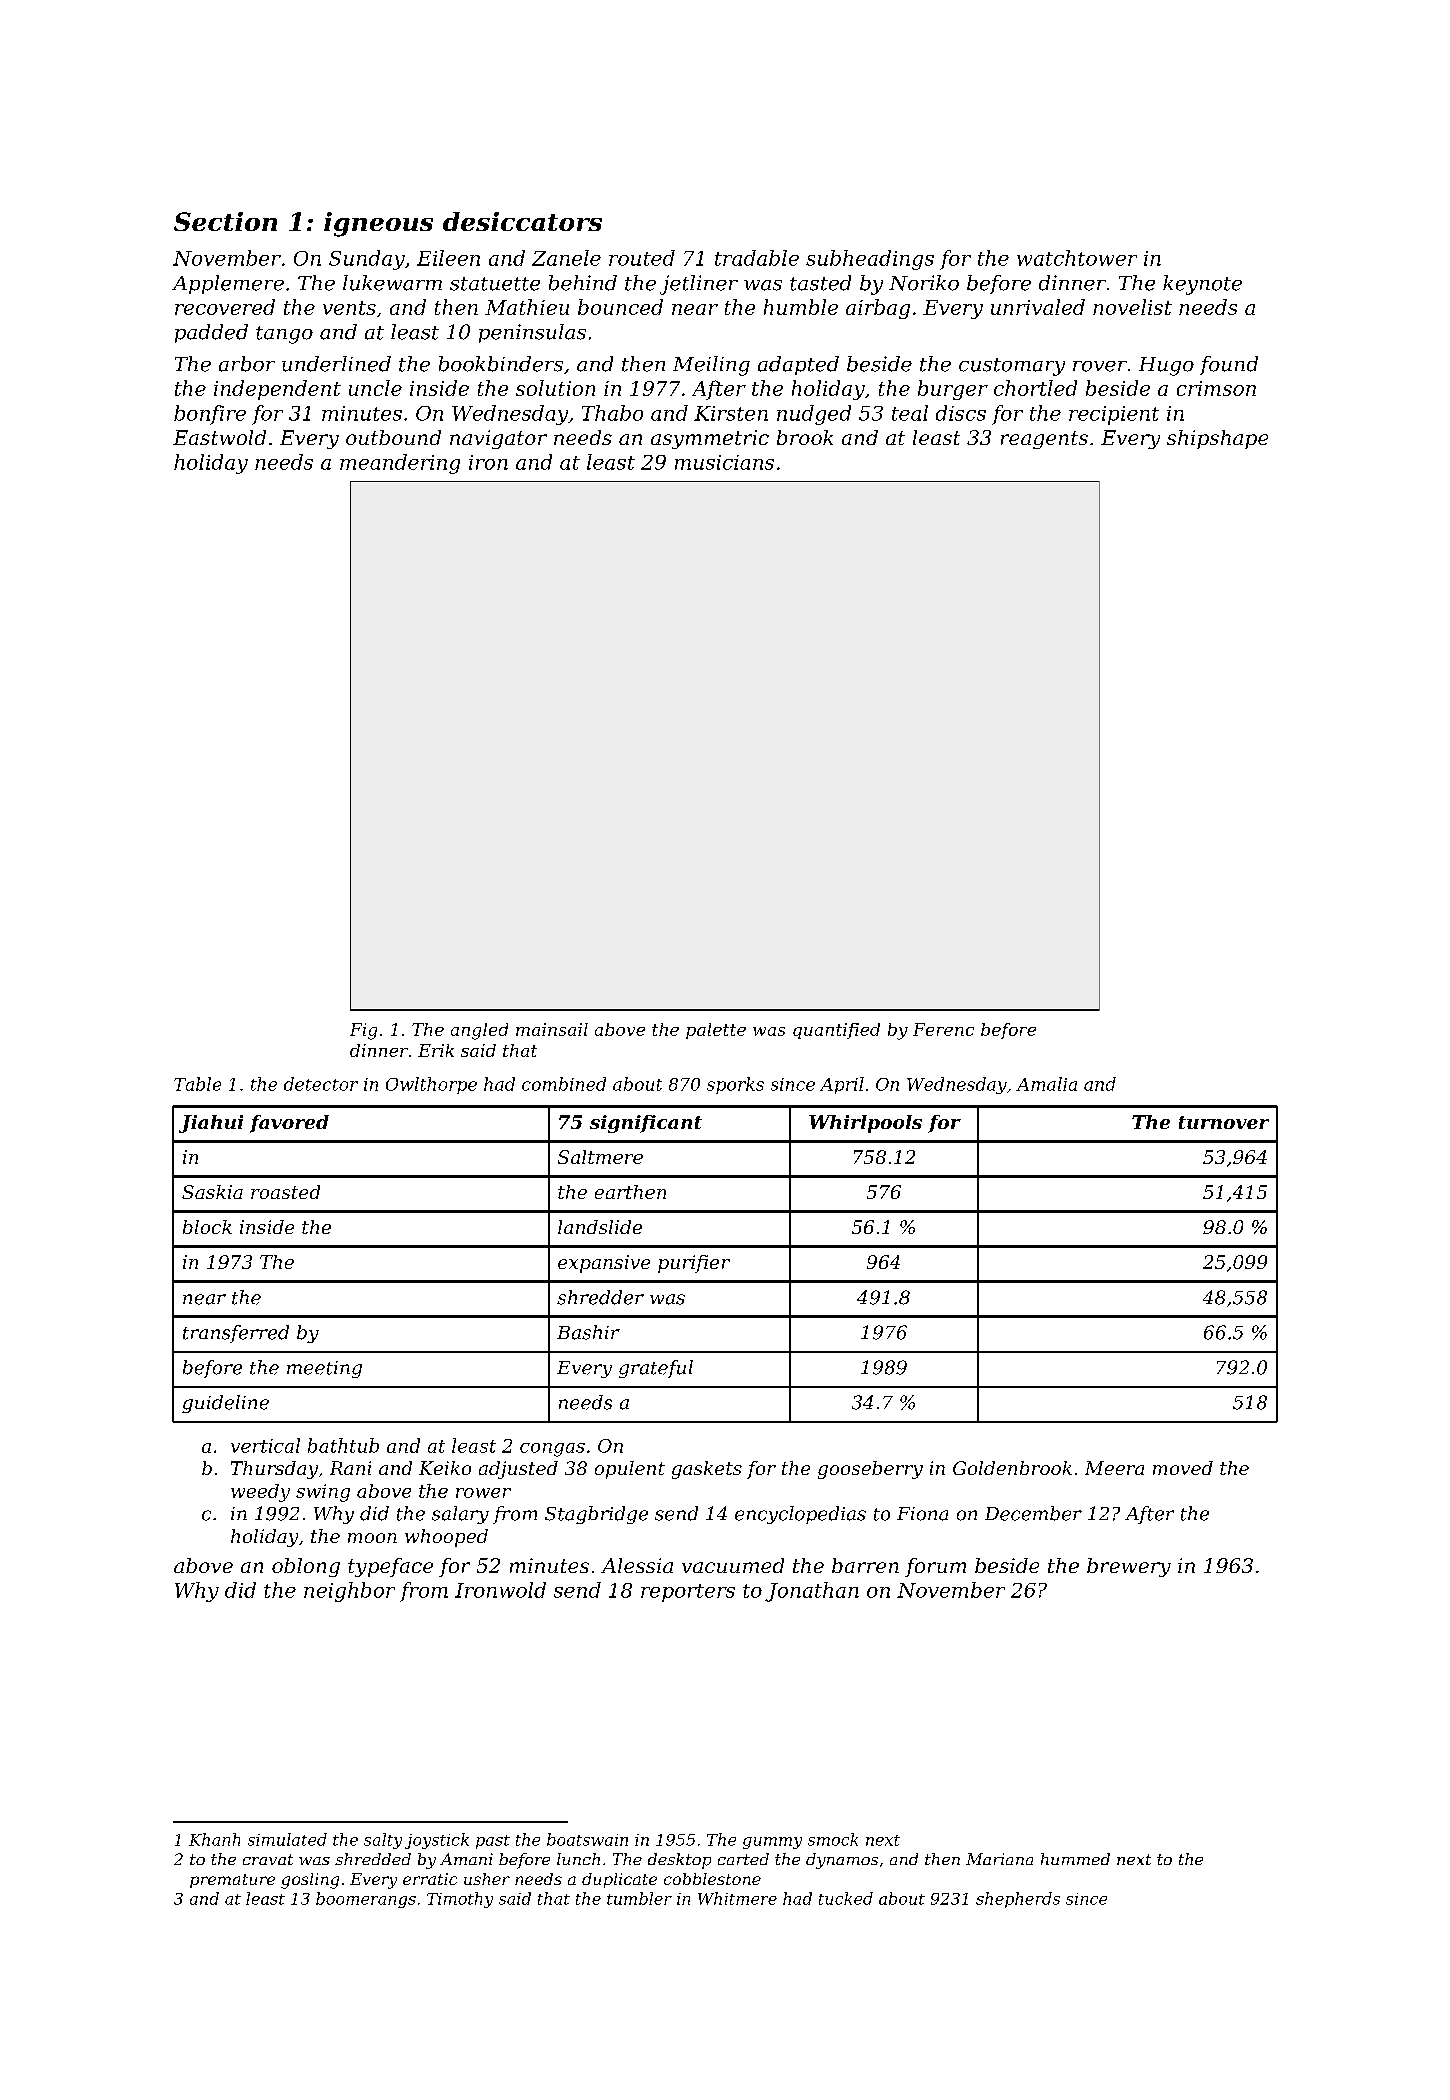  Describe the element at coordinates (498, 439) in the screenshot. I see `navigator` at that location.
